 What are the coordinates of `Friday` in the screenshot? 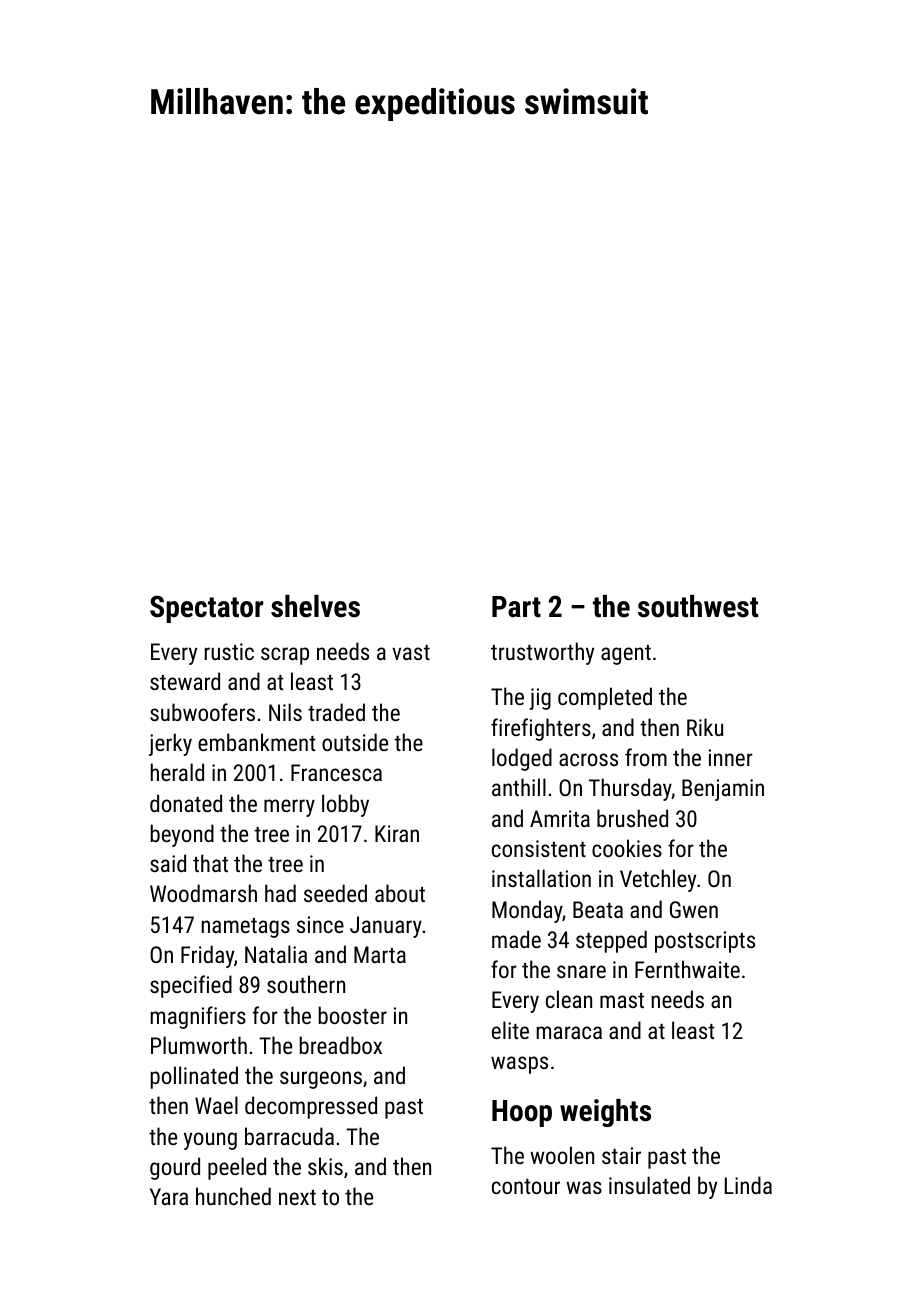 It's located at (207, 956).
